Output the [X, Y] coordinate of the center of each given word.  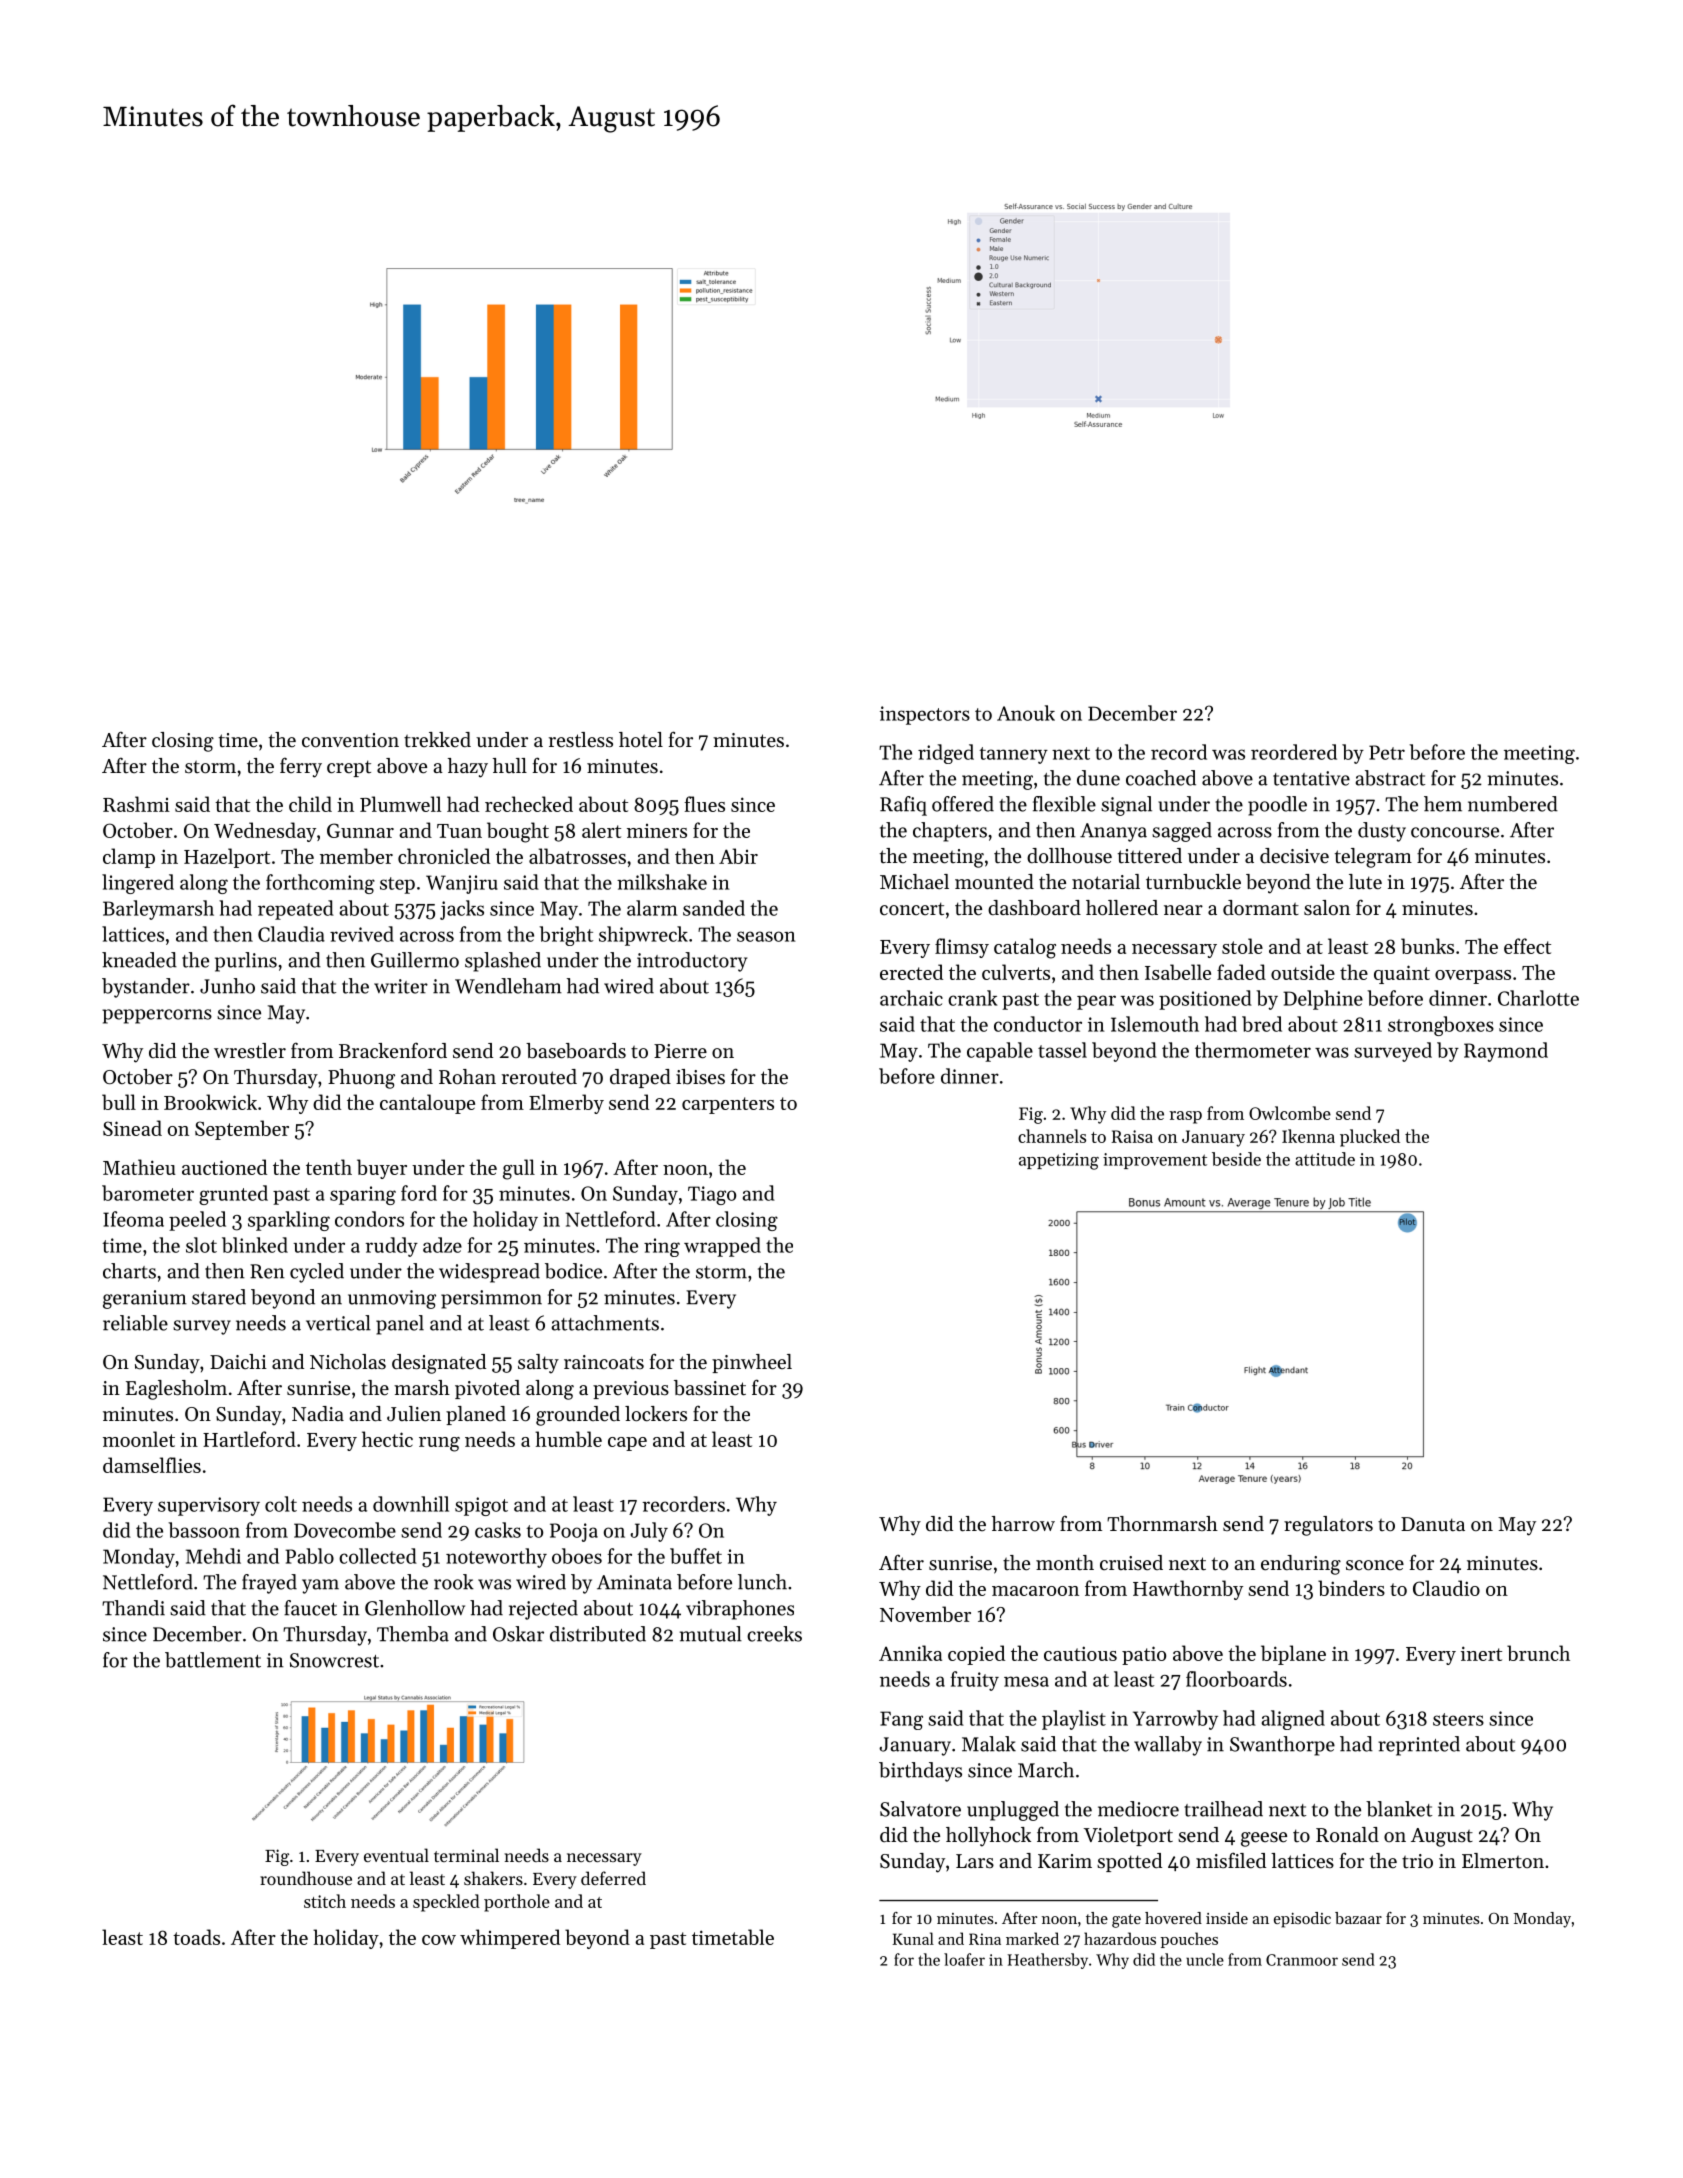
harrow [1023, 1523]
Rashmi [136, 804]
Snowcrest [334, 1660]
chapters [950, 832]
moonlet [139, 1439]
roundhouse [306, 1878]
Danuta [1433, 1524]
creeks [774, 1634]
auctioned [224, 1167]
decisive [1294, 856]
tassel [1062, 1050]
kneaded [139, 960]
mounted [994, 881]
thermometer [1253, 1050]
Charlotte [1538, 998]
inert [1481, 1653]
